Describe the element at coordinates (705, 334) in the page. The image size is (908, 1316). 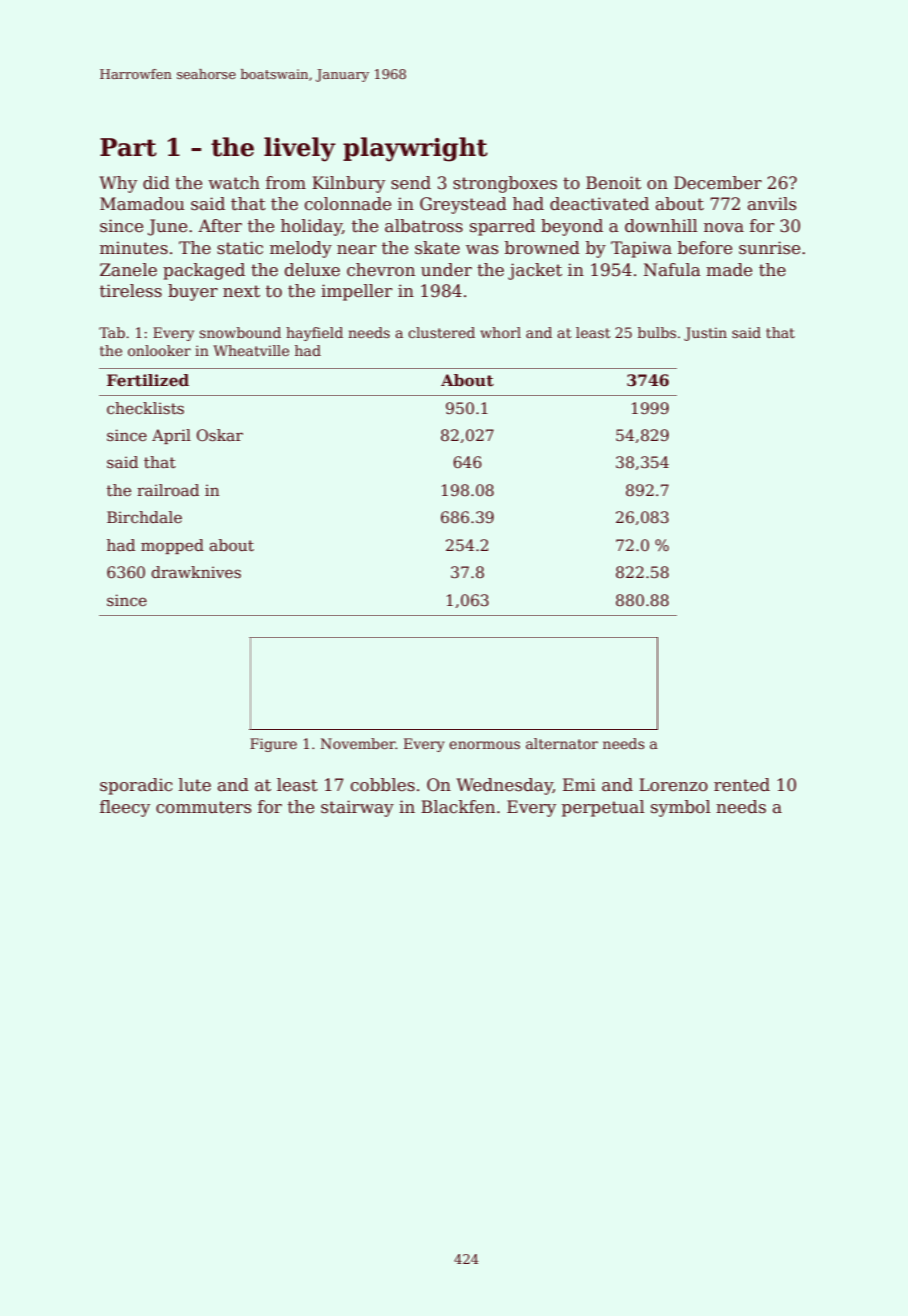
I see `Justin` at that location.
